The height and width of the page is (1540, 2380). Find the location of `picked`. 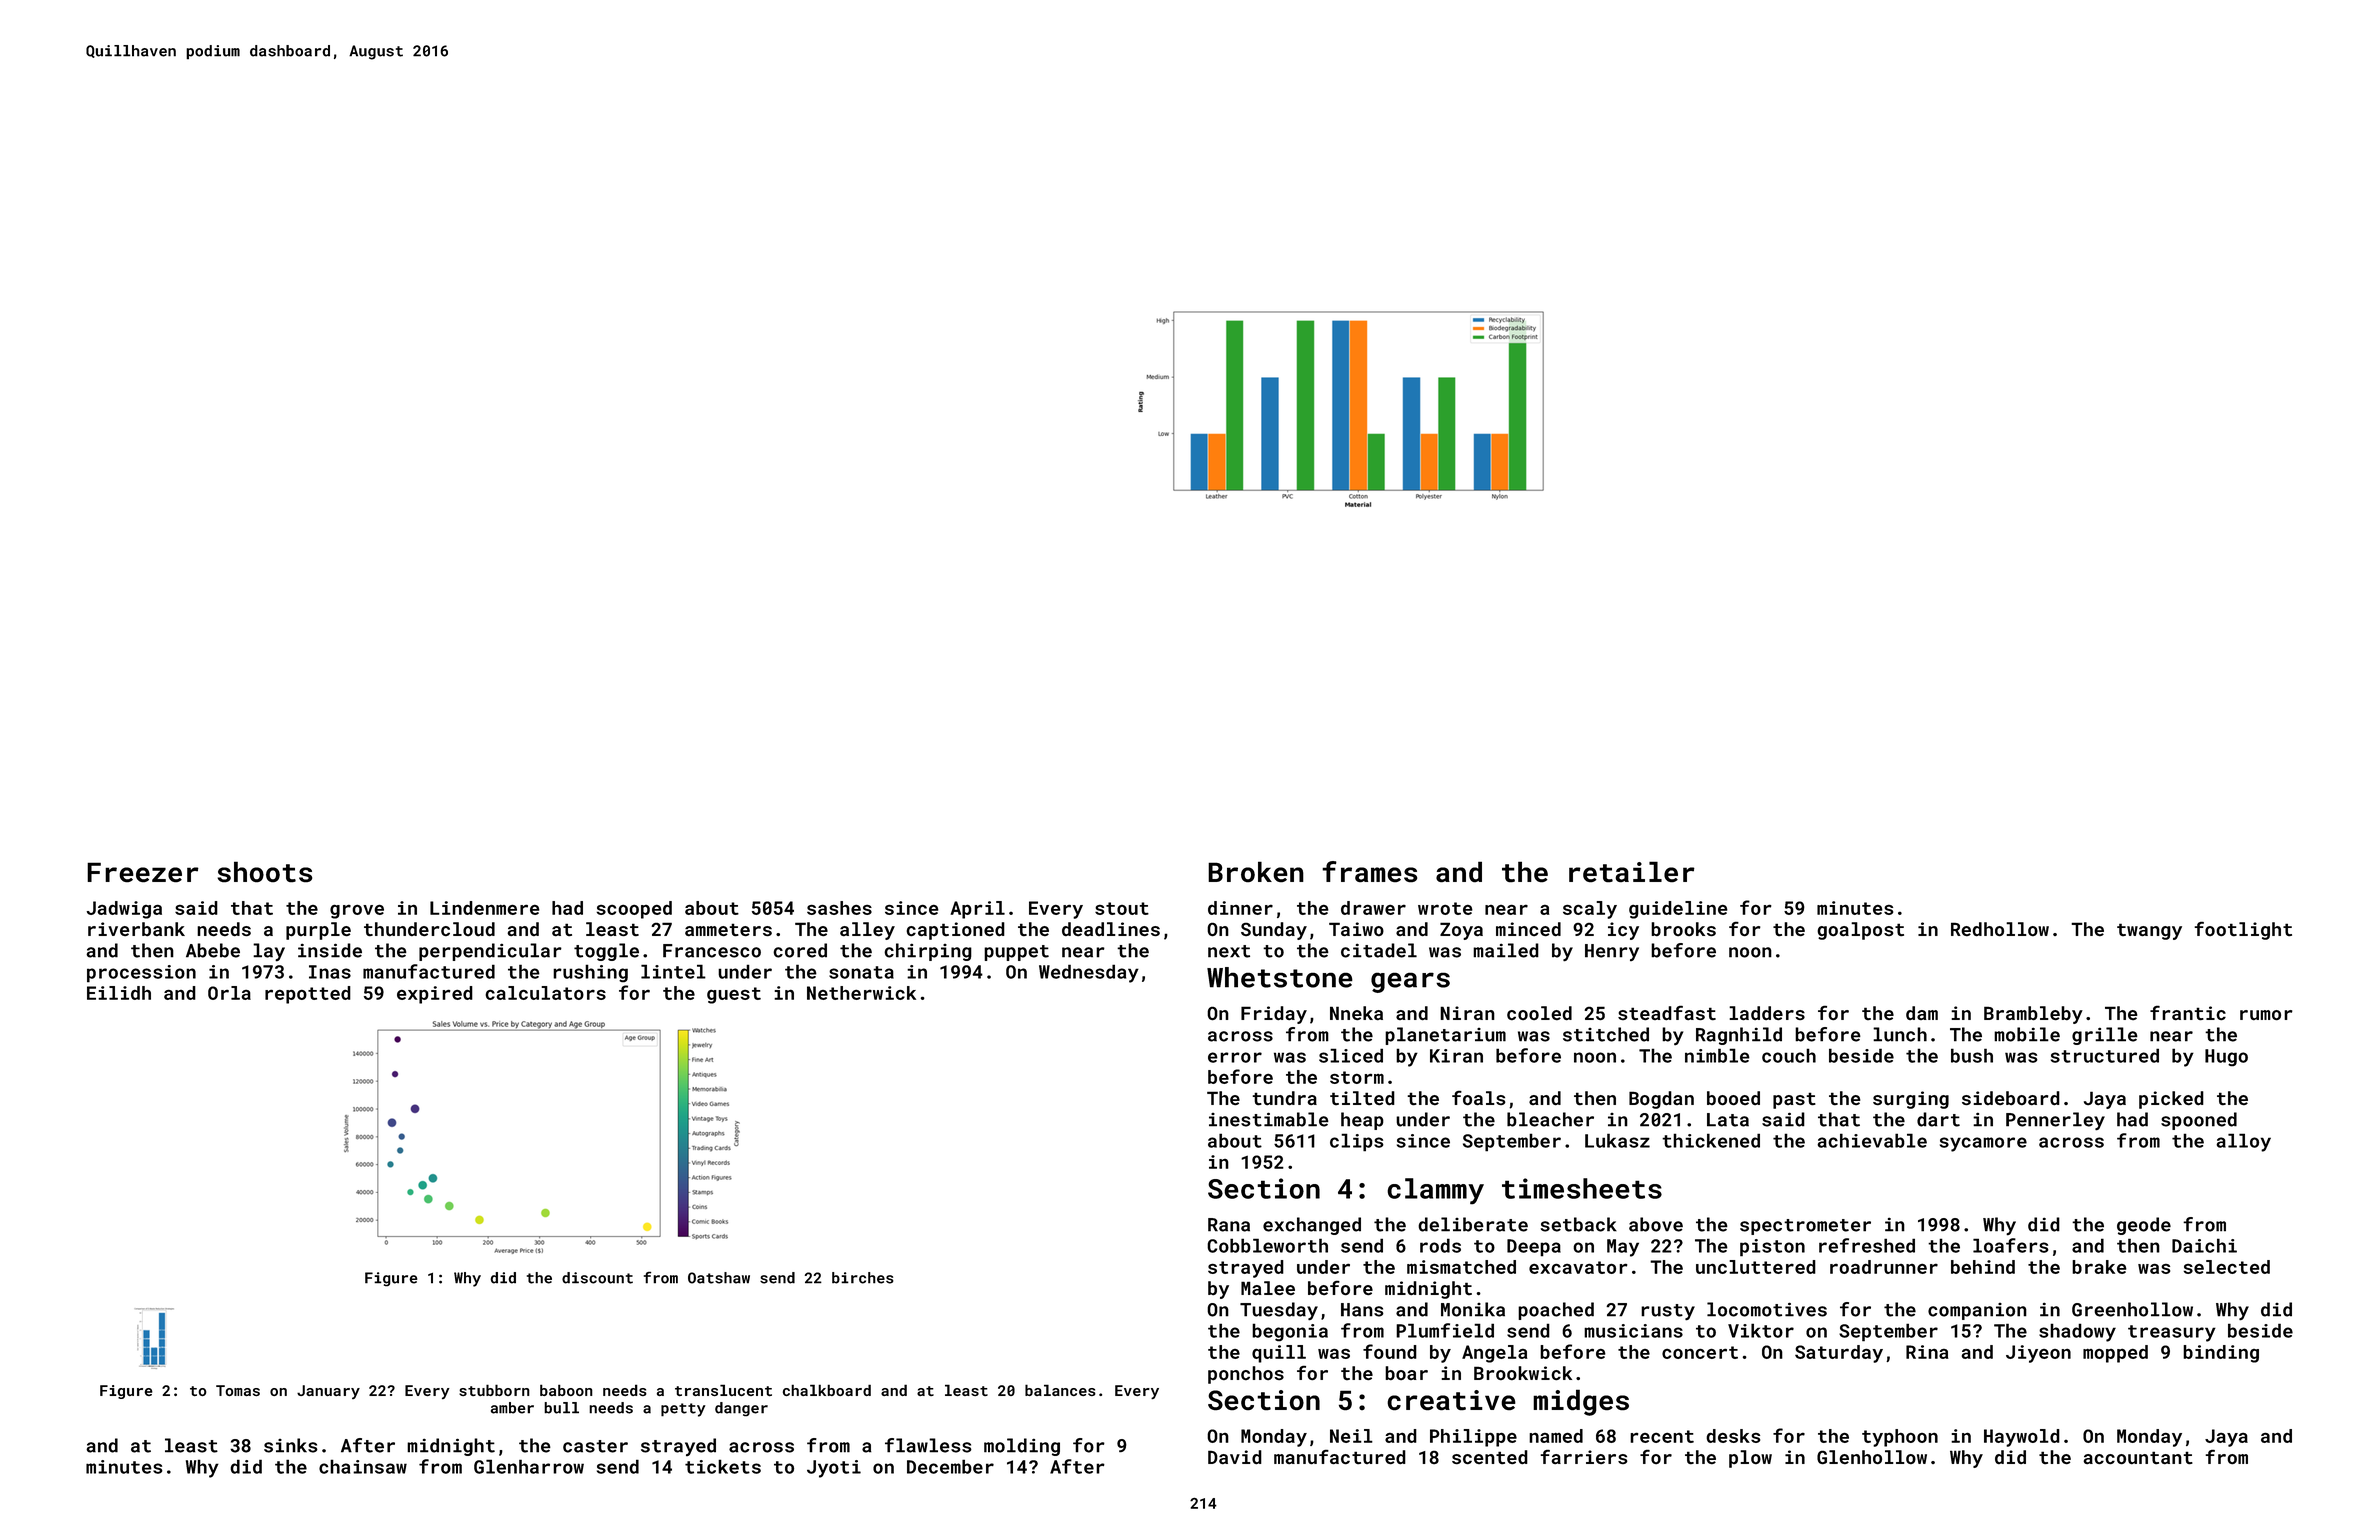

picked is located at coordinates (2171, 1100).
